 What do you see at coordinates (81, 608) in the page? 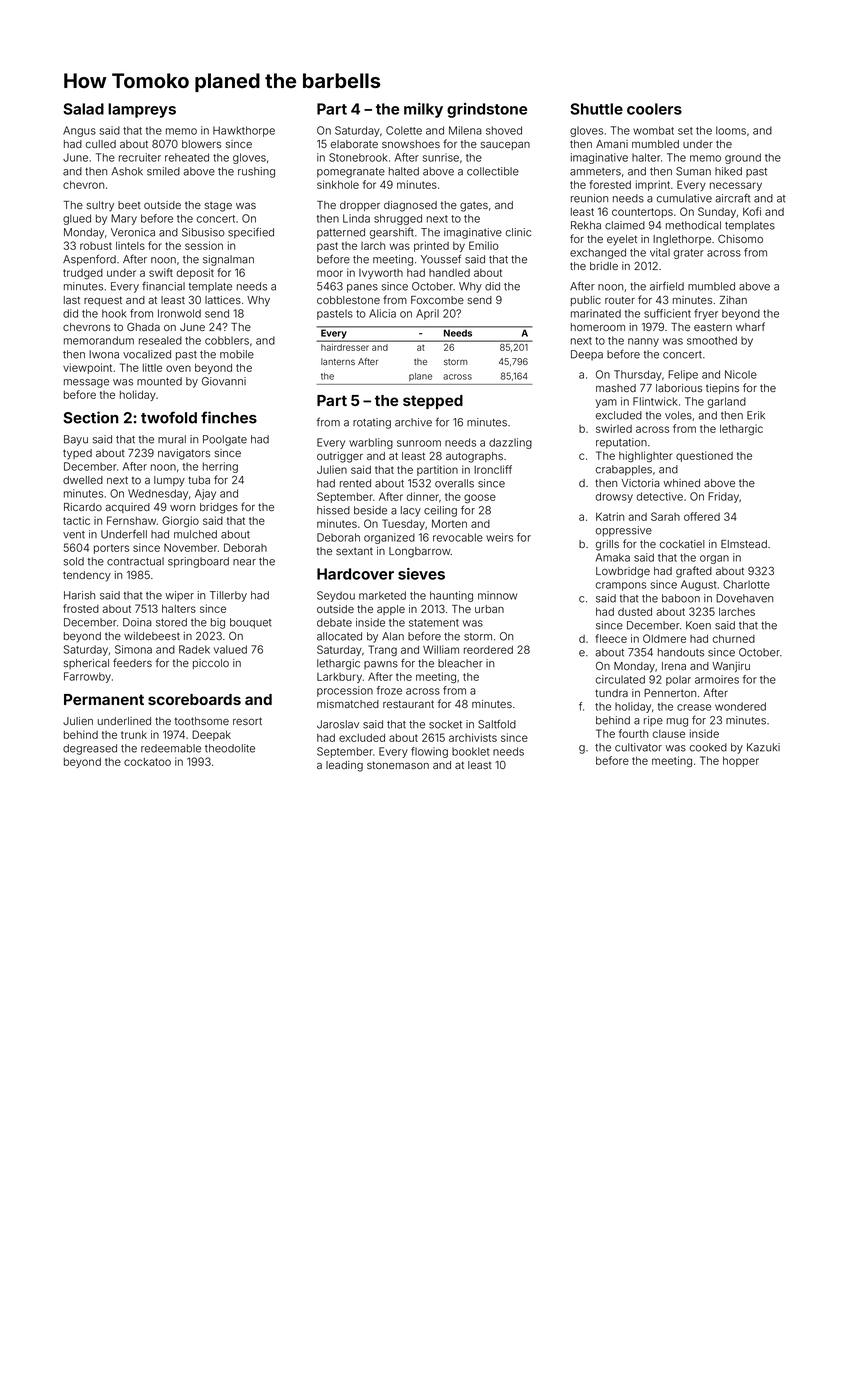
I see `frosted` at bounding box center [81, 608].
